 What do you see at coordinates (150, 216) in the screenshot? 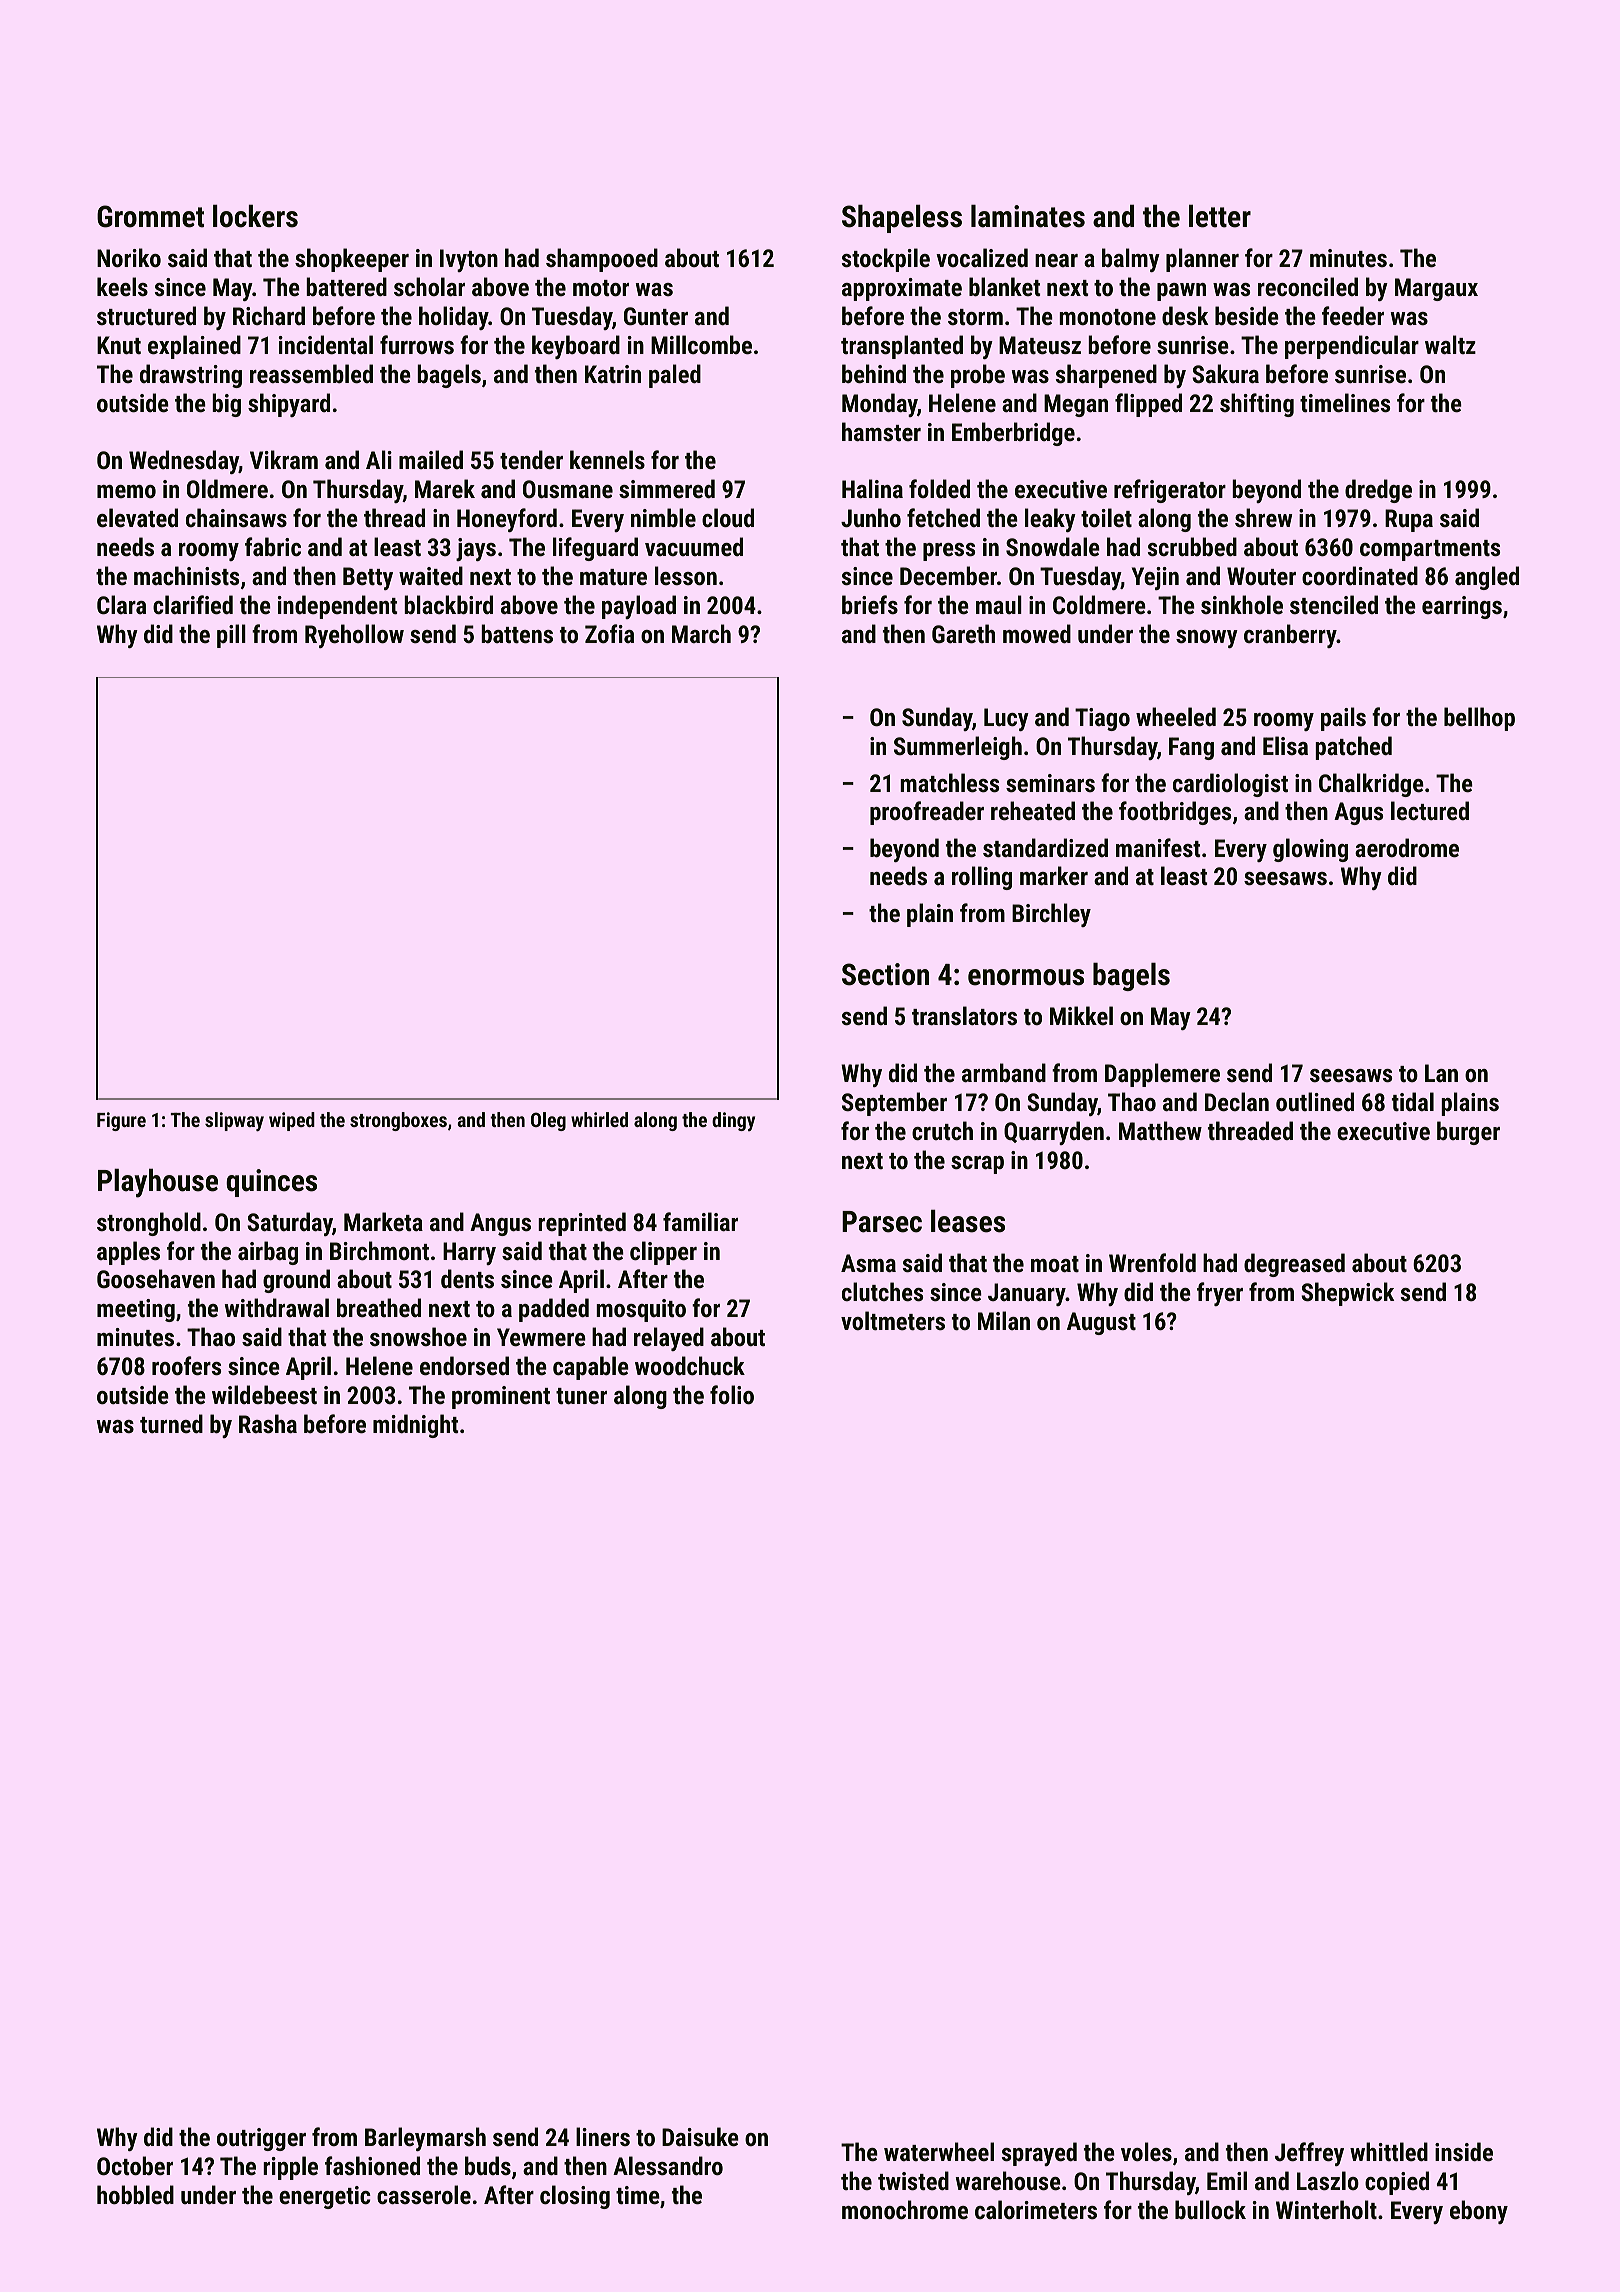
I see `Grommet` at bounding box center [150, 216].
